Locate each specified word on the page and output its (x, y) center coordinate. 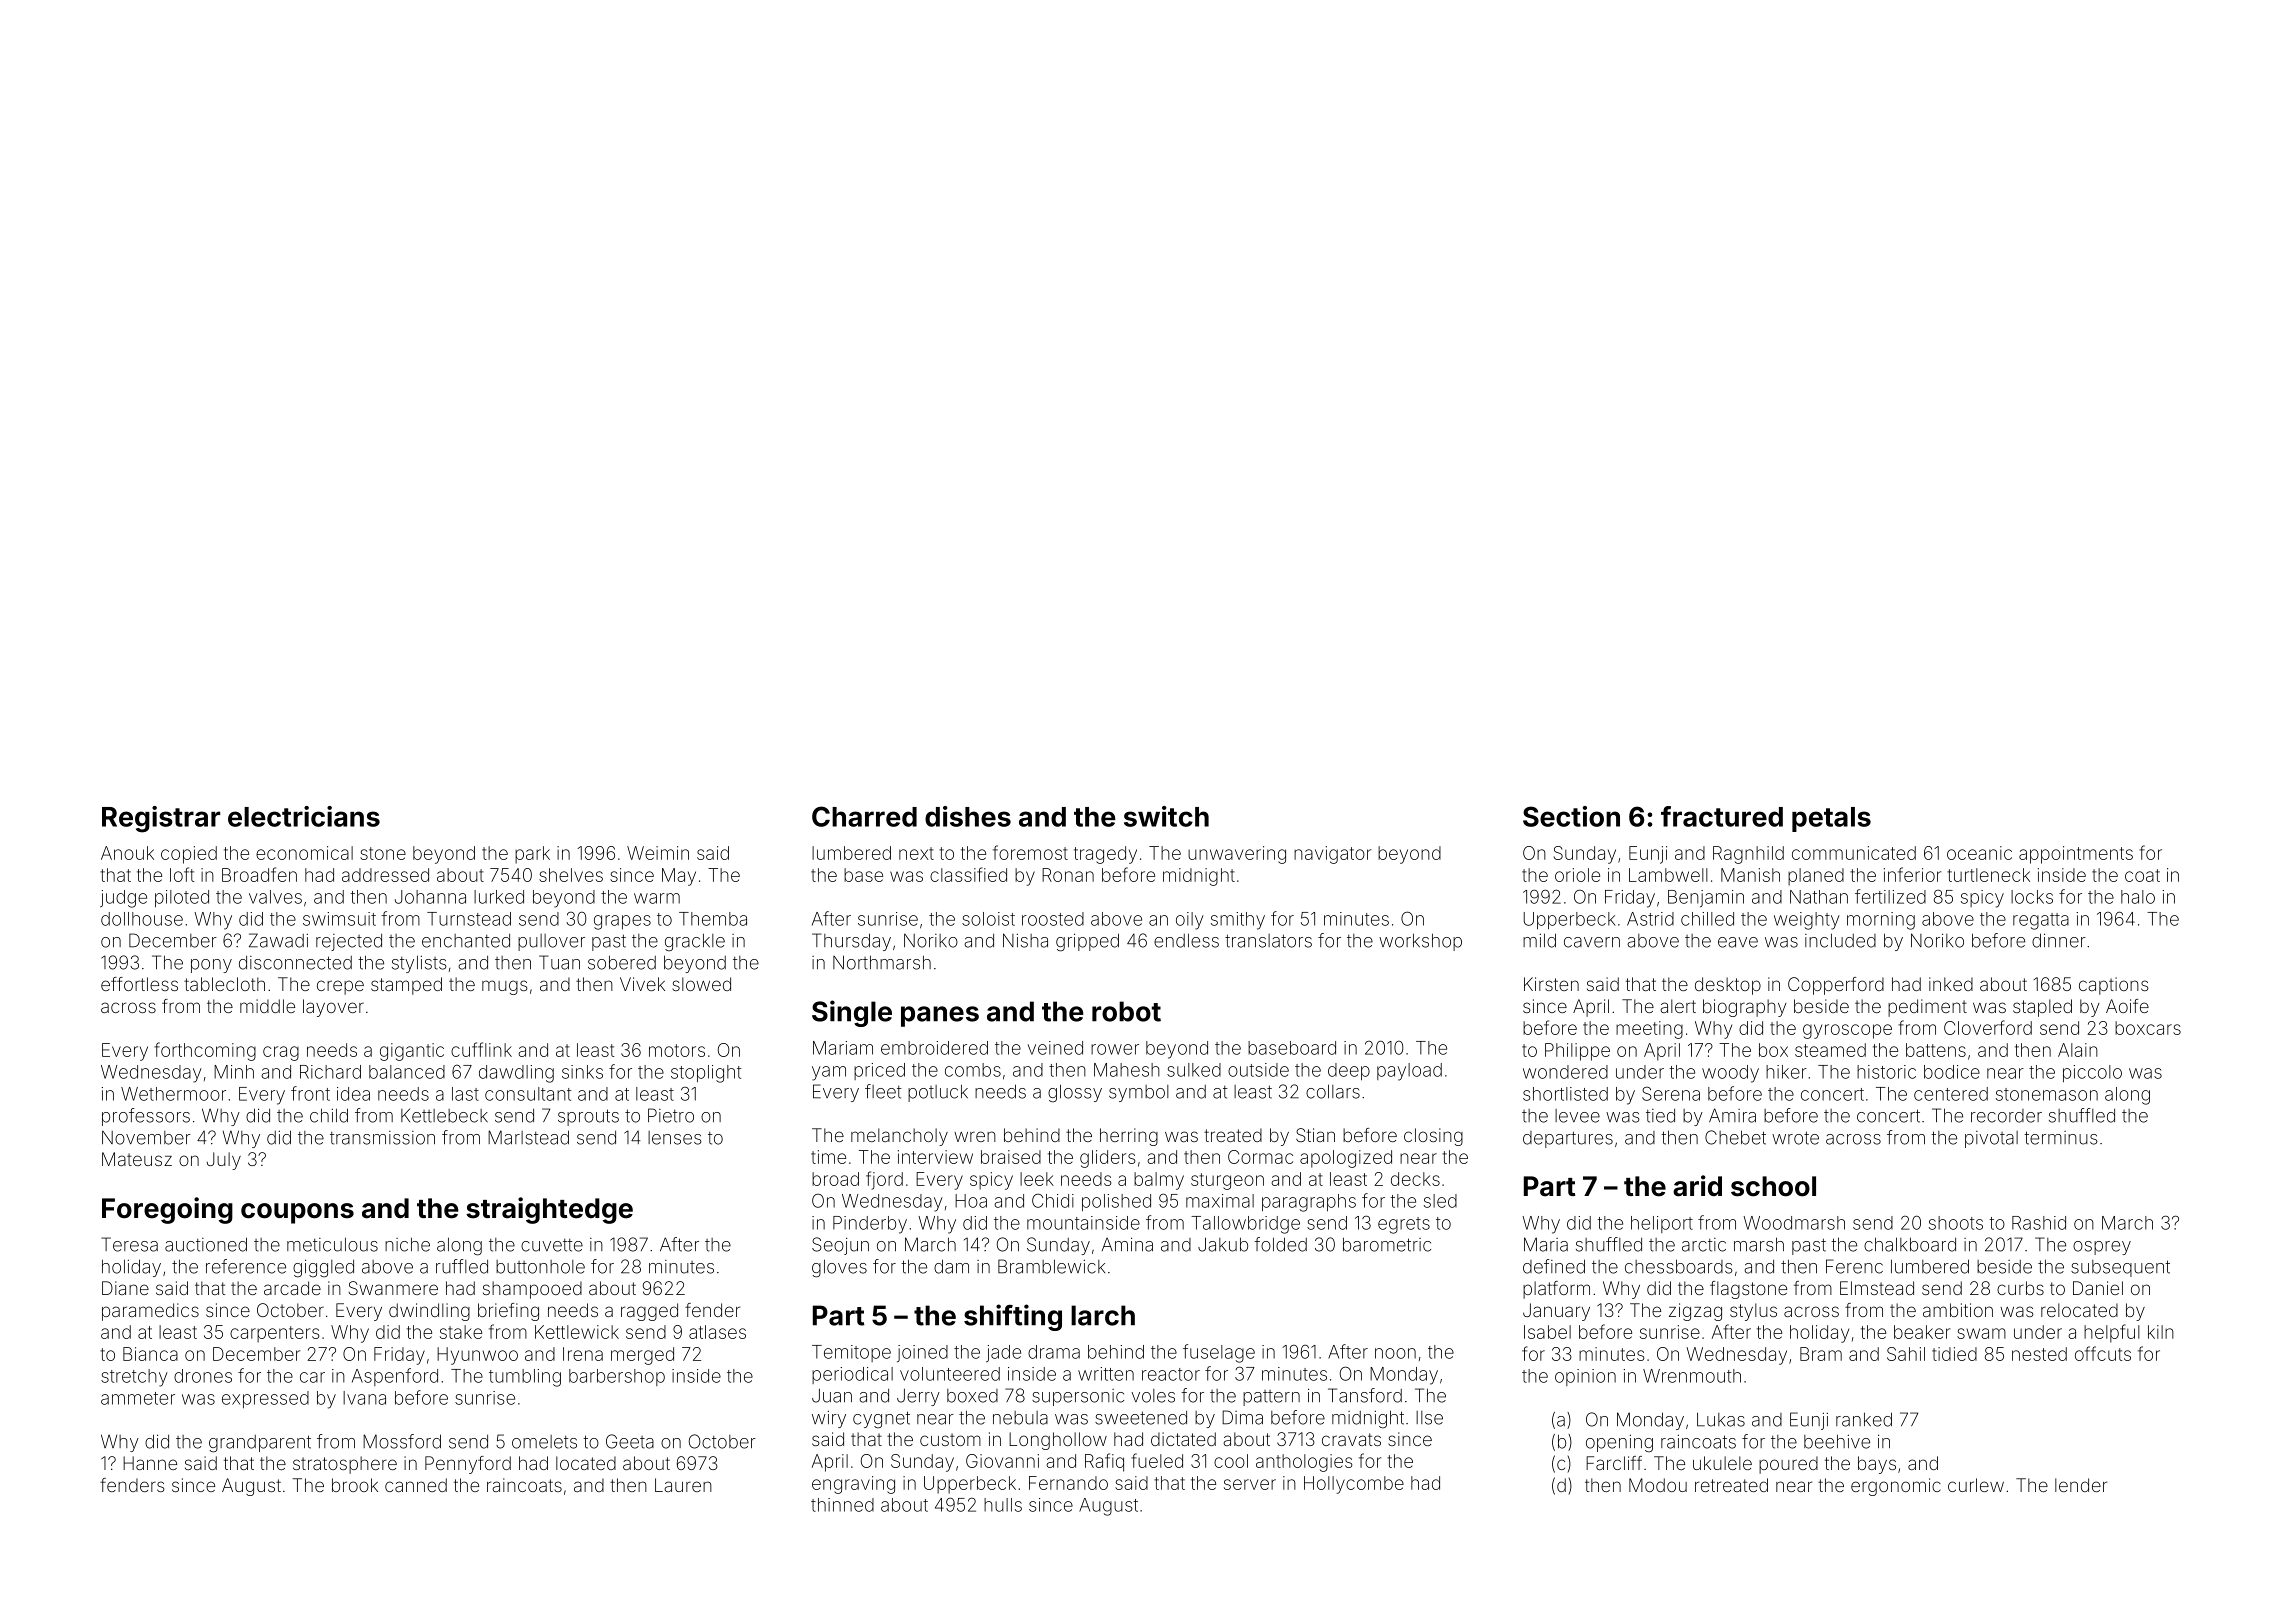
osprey (2102, 1248)
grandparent (260, 1444)
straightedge (549, 1210)
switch (1166, 816)
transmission (382, 1138)
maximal (1220, 1201)
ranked (1864, 1419)
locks (2032, 897)
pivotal (1991, 1139)
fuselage (1219, 1353)
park (532, 855)
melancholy (899, 1137)
